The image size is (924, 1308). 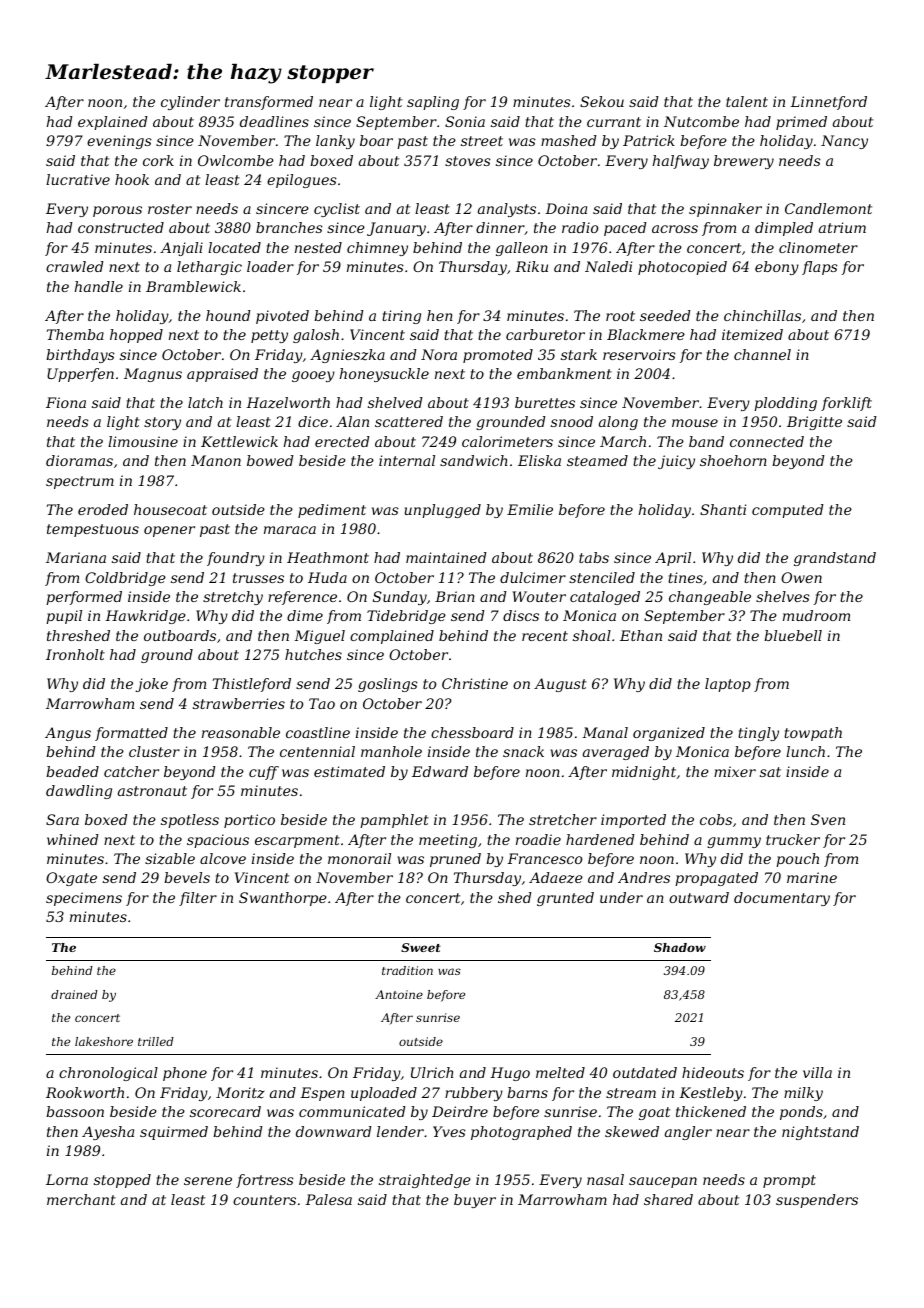 What do you see at coordinates (465, 121) in the image?
I see `Sonia` at bounding box center [465, 121].
